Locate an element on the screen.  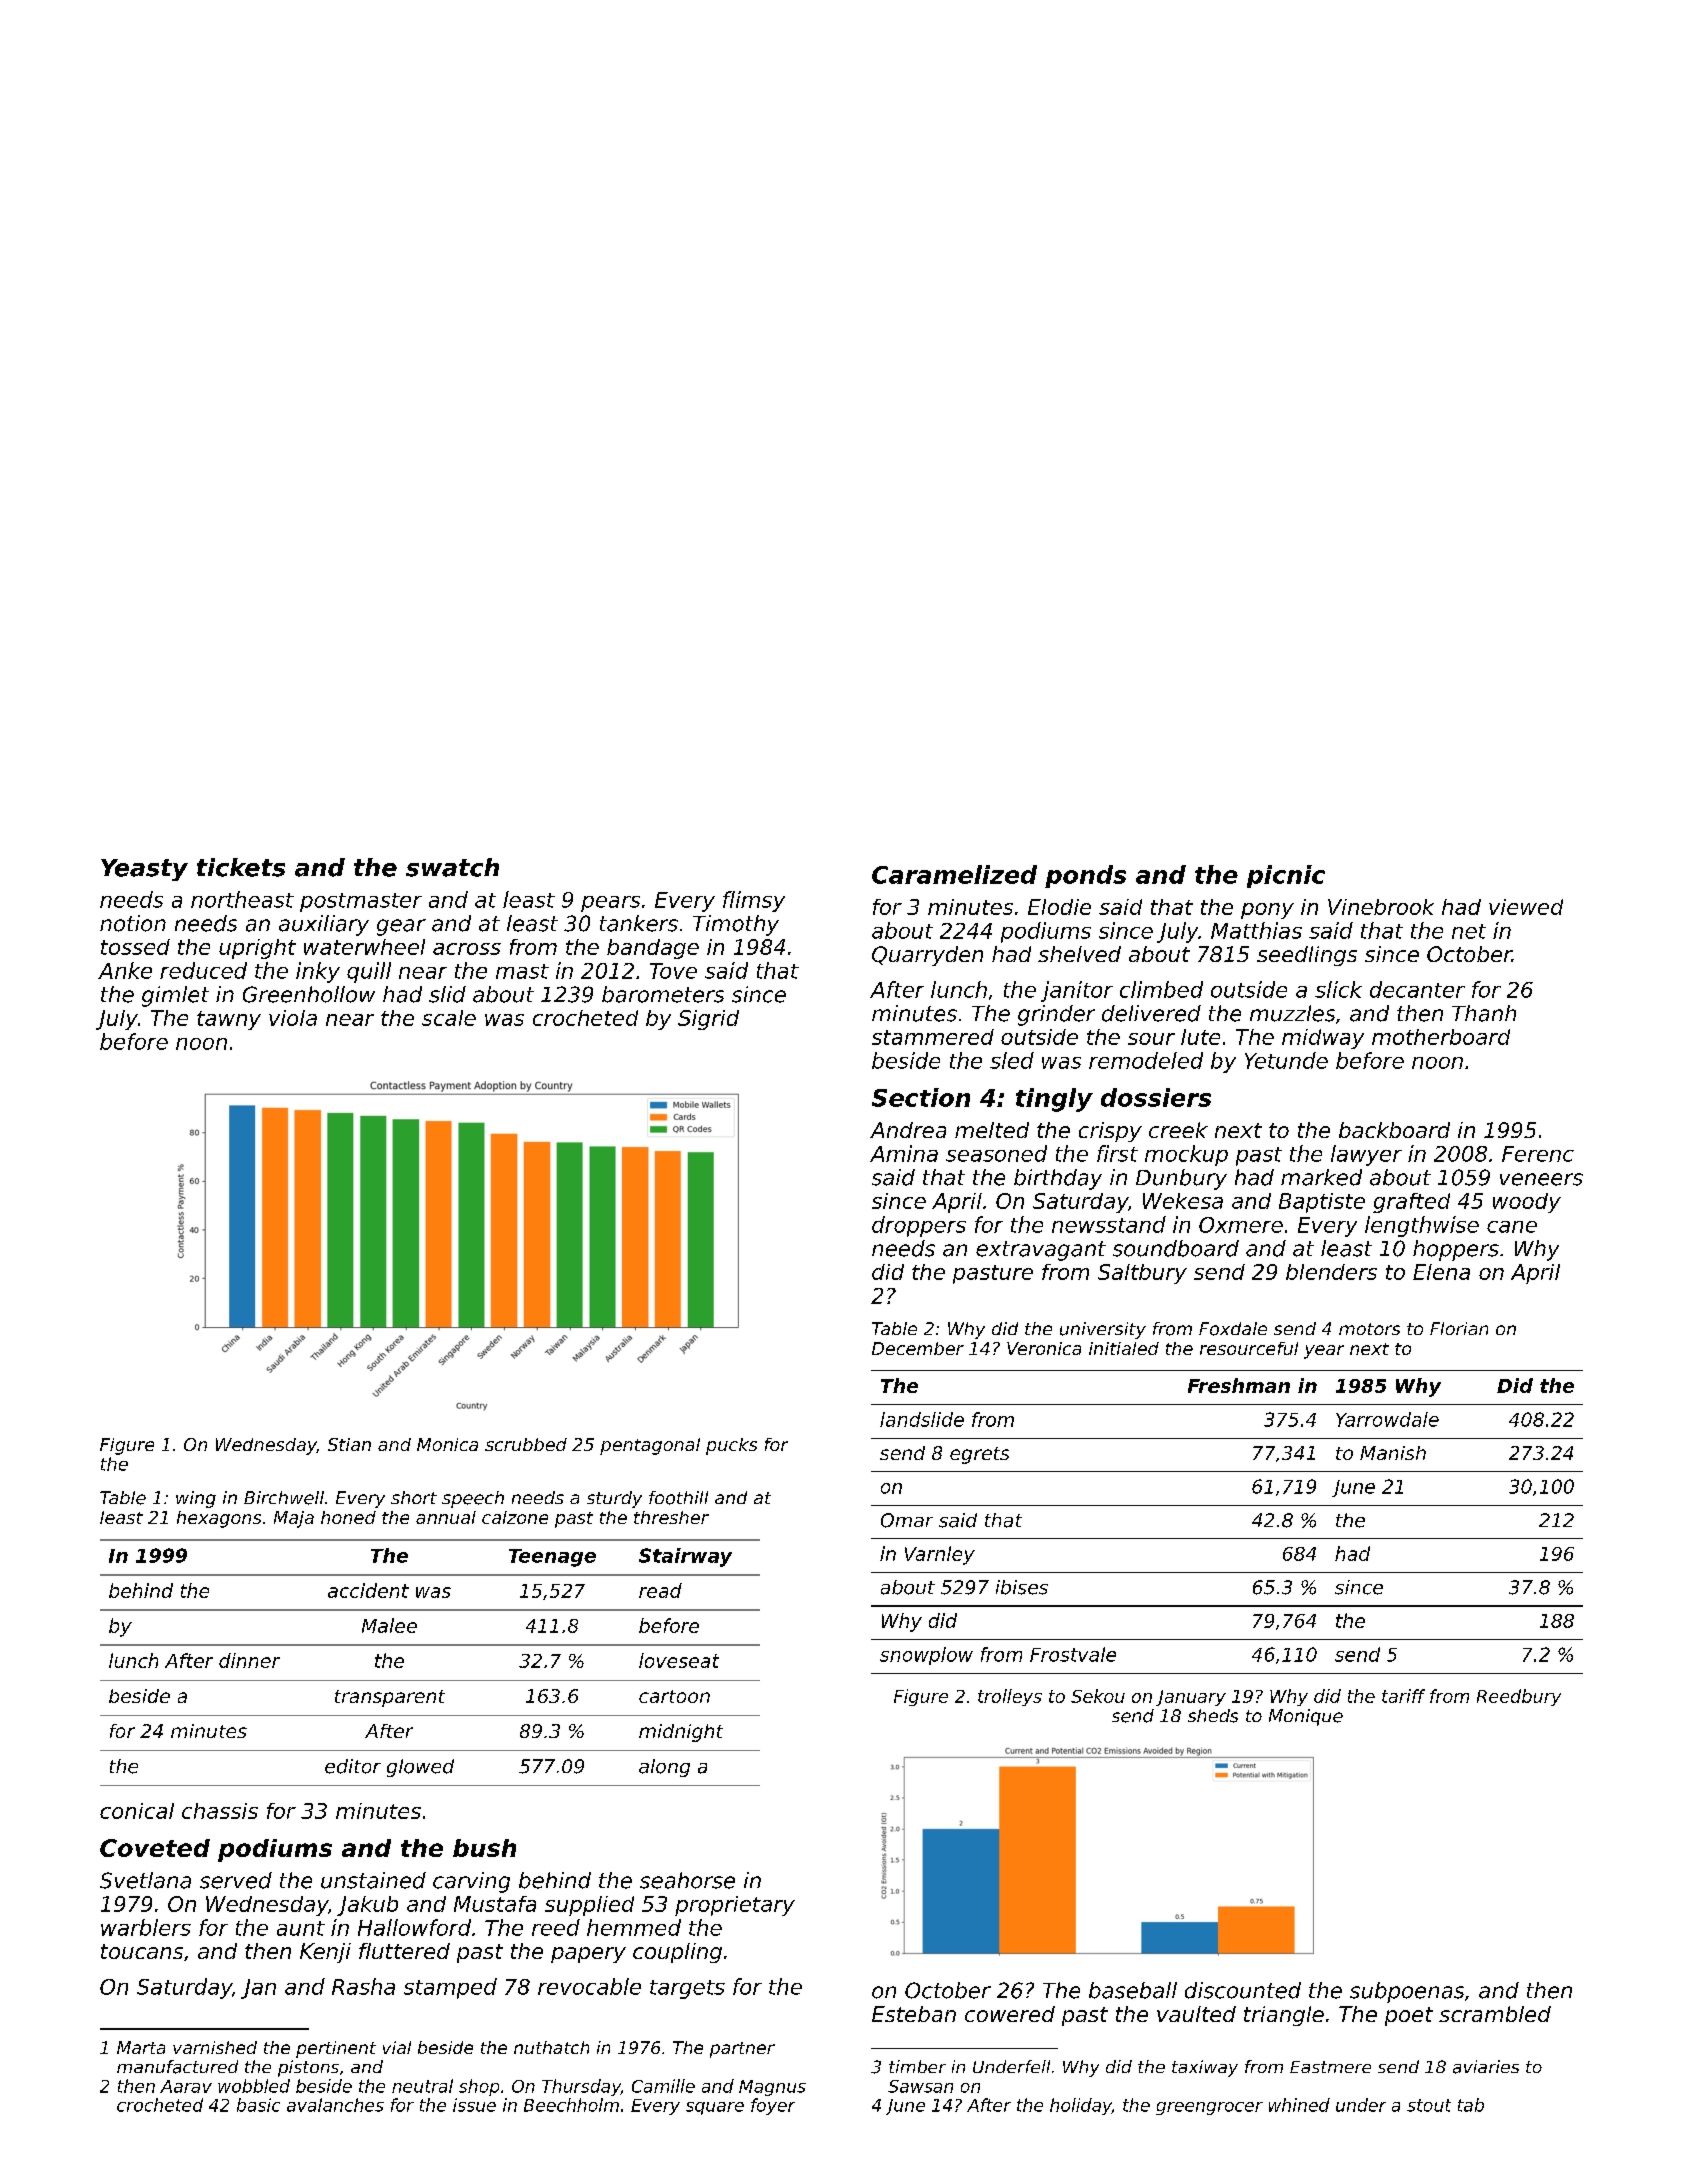
Oxmere is located at coordinates (1241, 1225).
